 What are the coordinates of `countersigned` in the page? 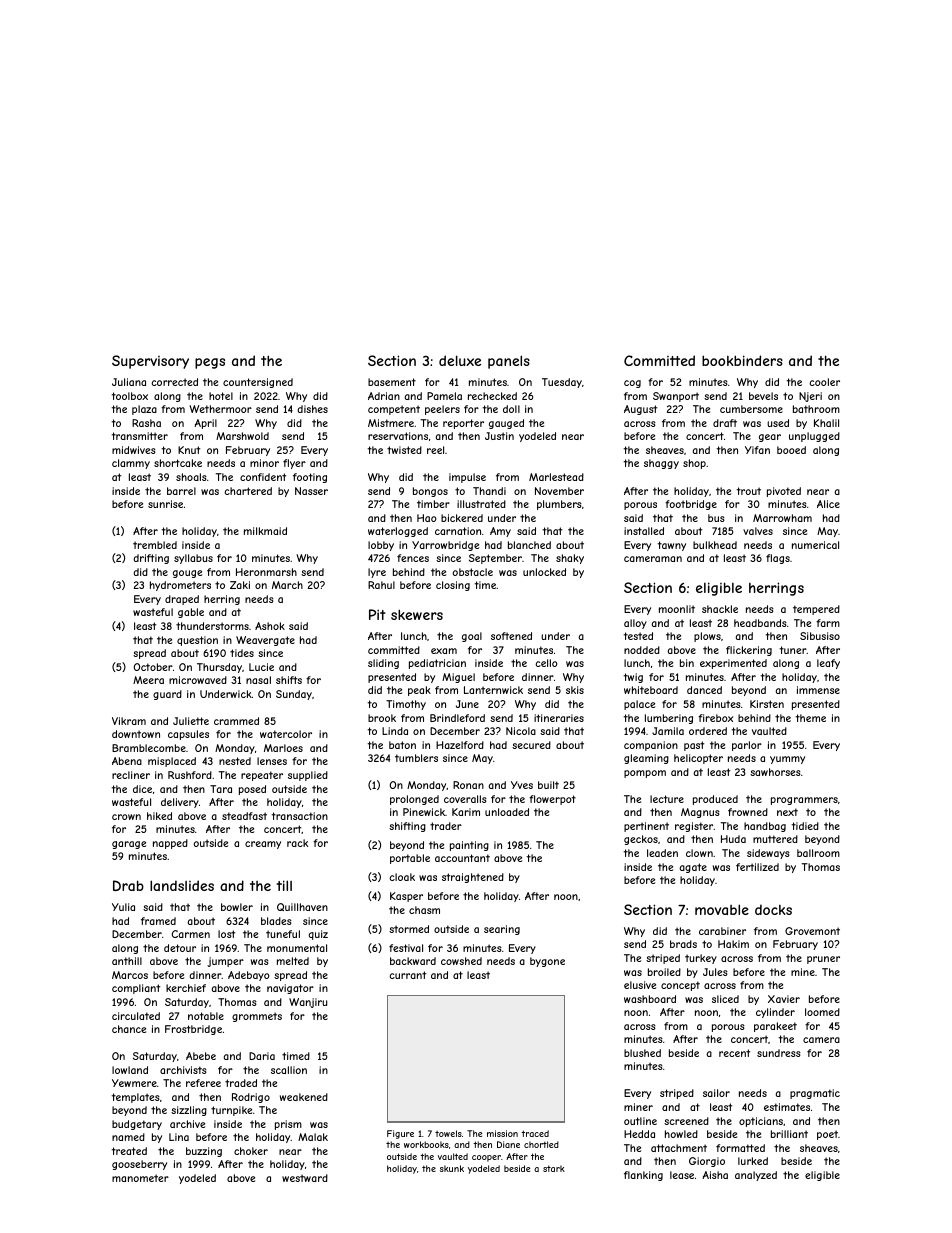 It's located at (258, 383).
